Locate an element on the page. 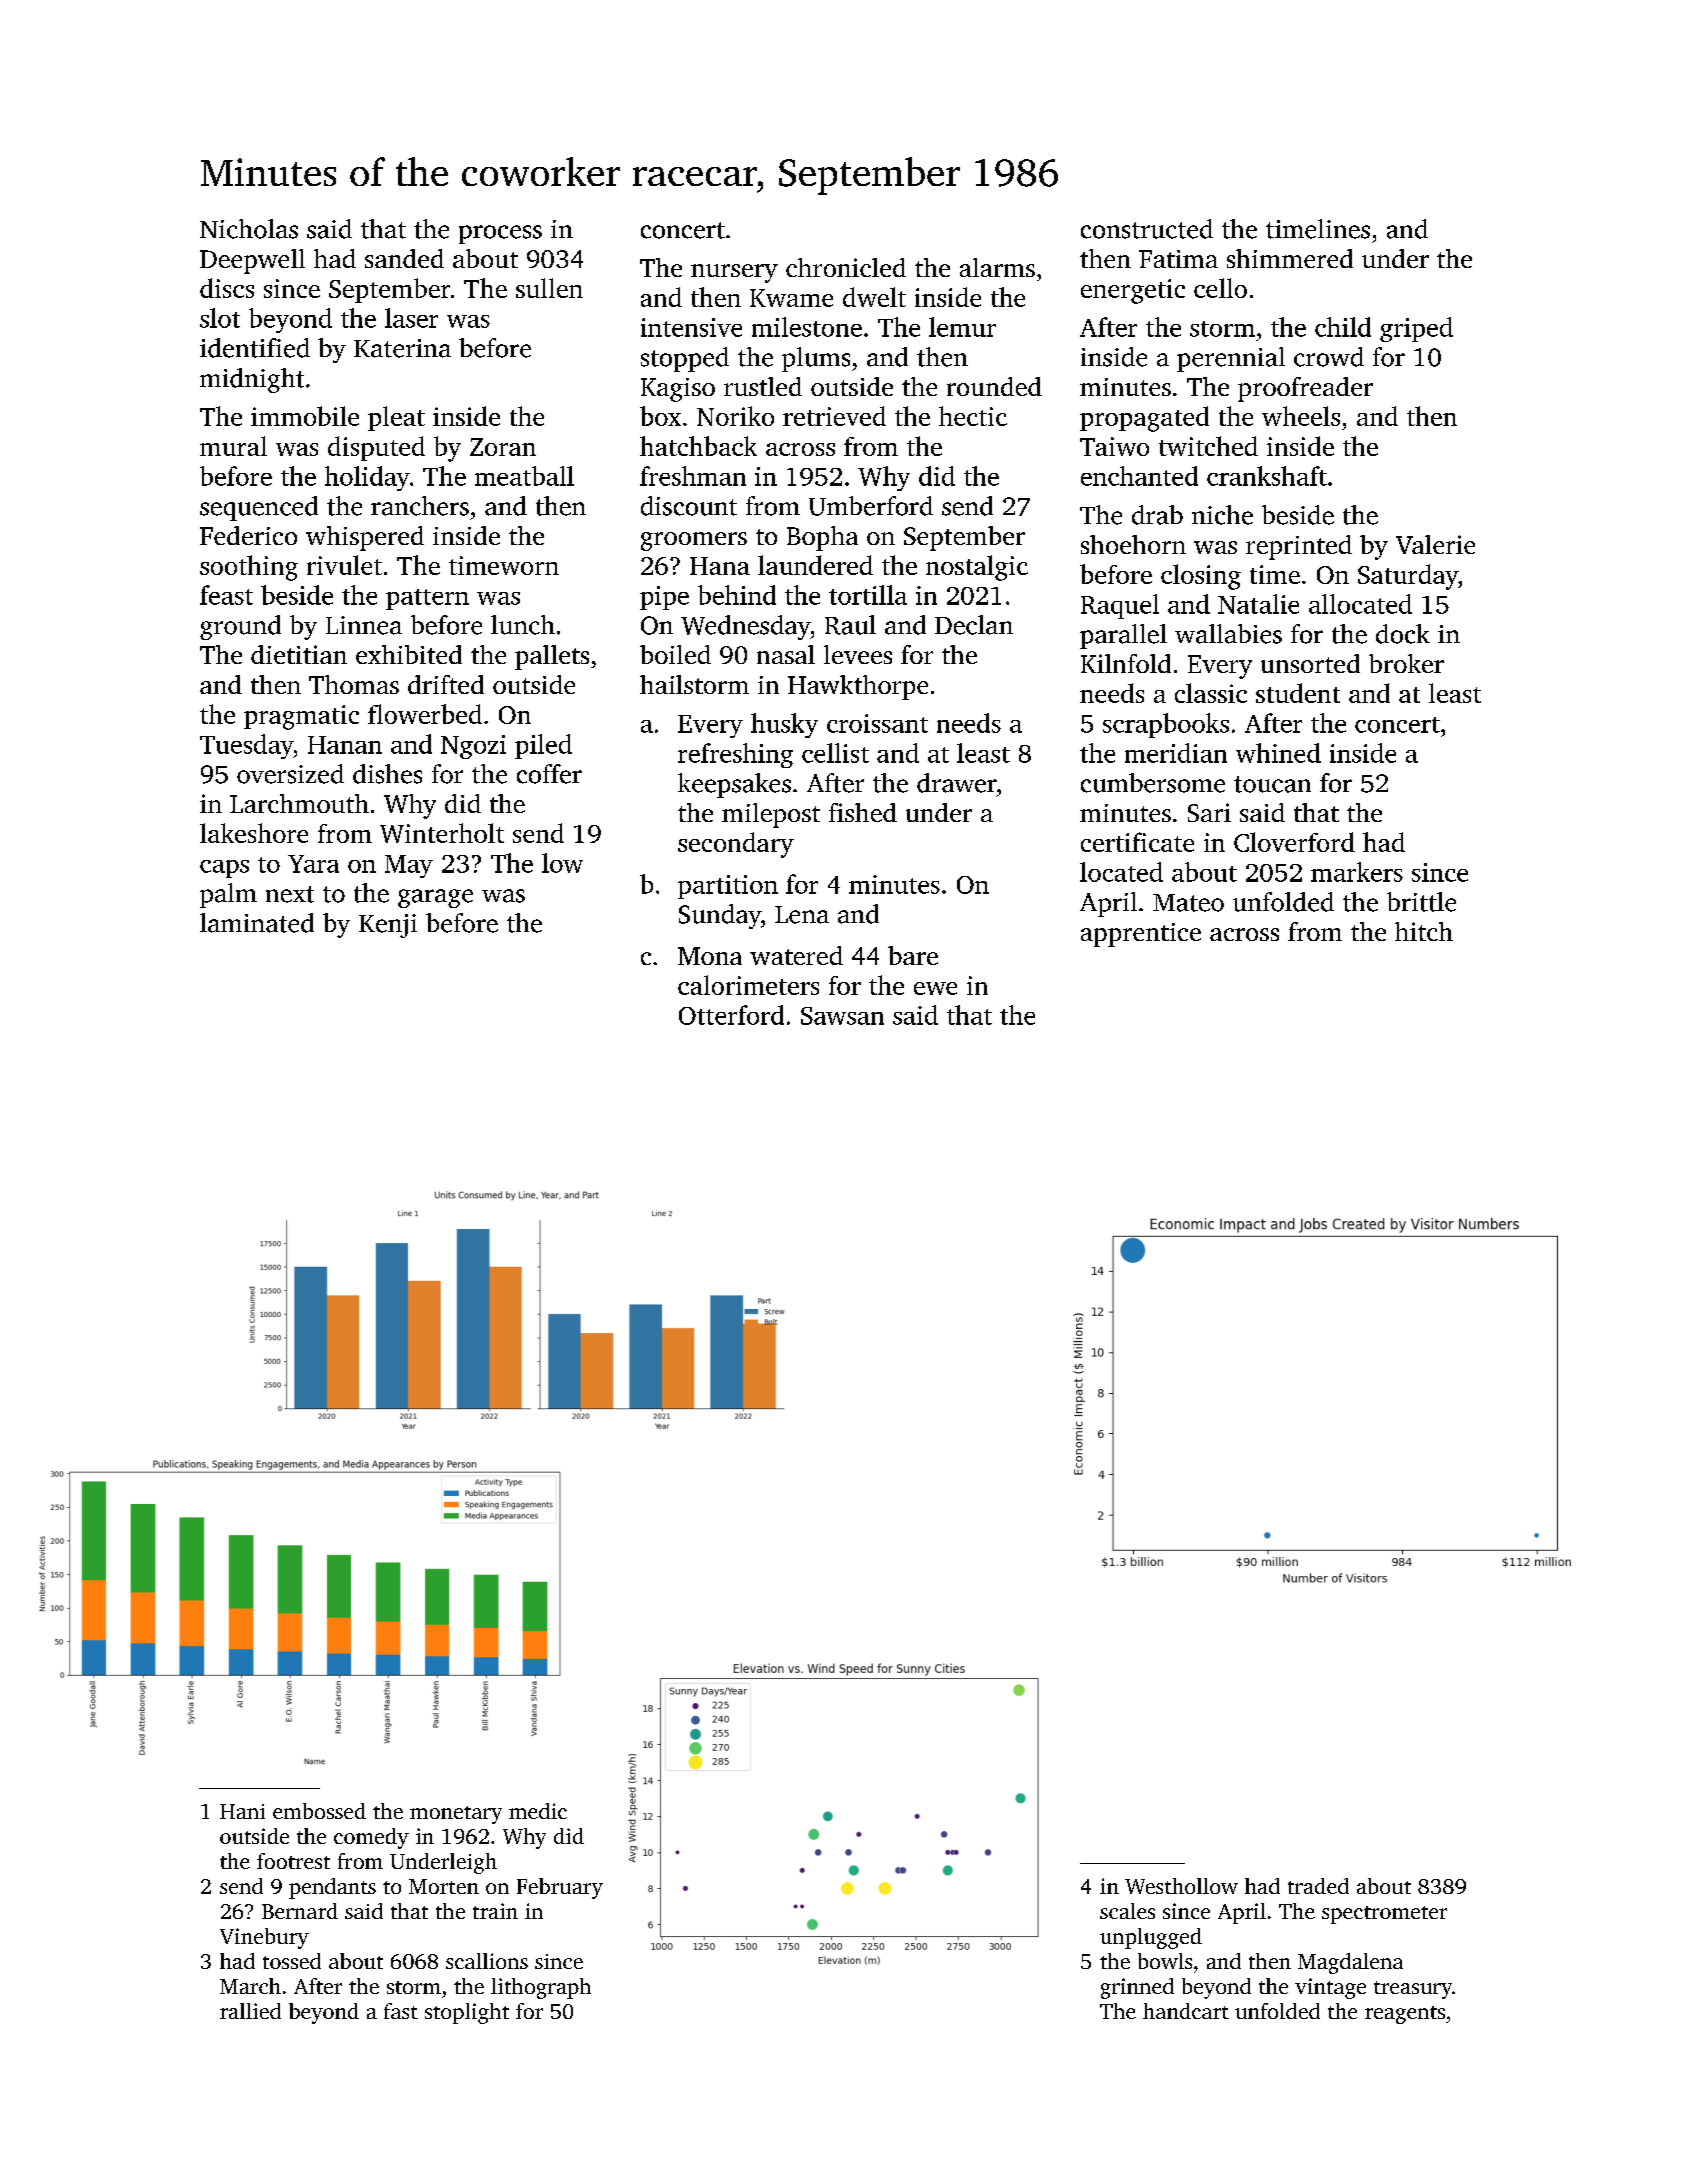 This image has height=2178, width=1683. proofreader is located at coordinates (1305, 389).
